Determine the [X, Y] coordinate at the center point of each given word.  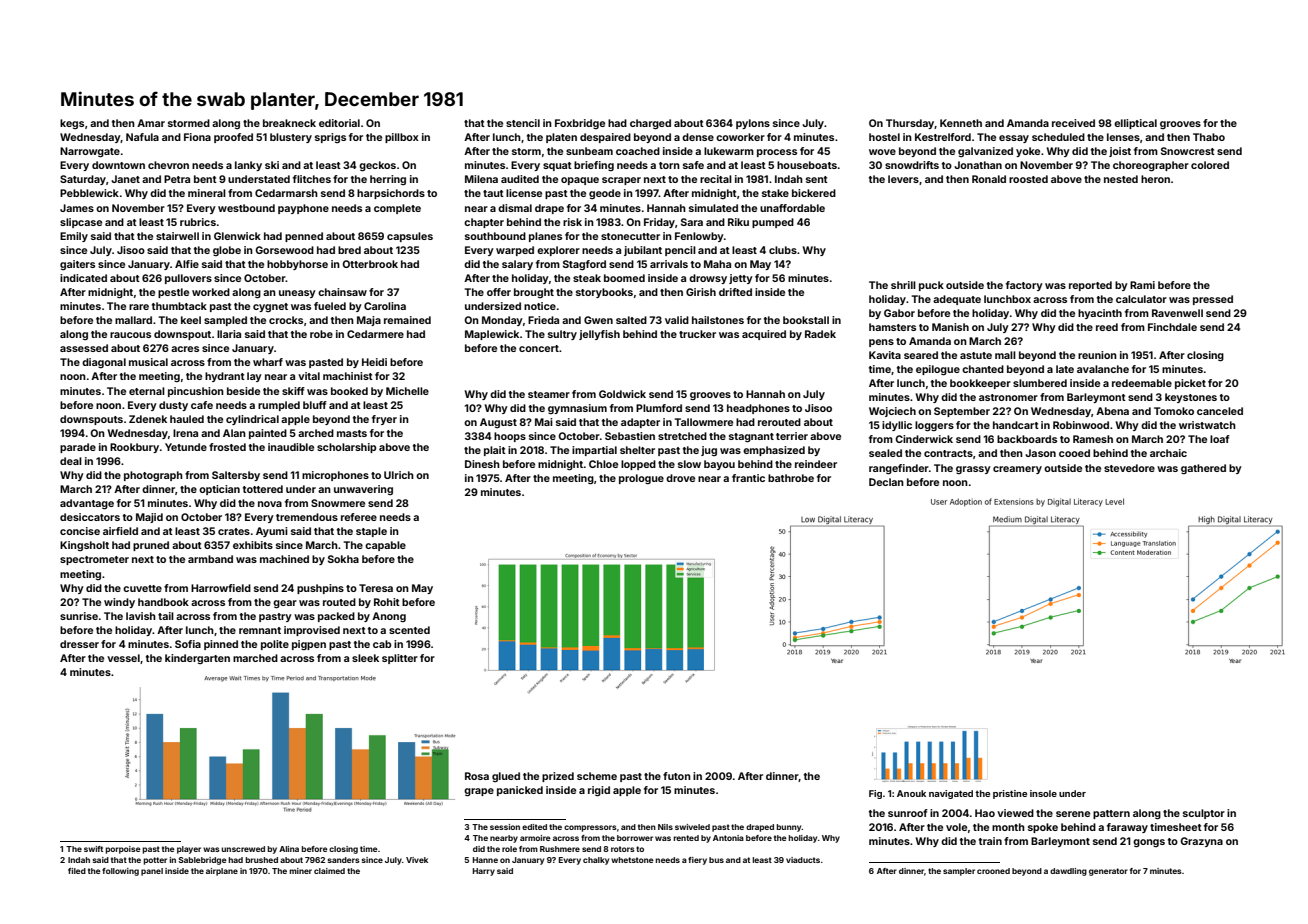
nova [270, 504]
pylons [753, 124]
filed [77, 871]
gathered [1203, 469]
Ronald [989, 179]
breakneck [289, 123]
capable [385, 546]
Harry [484, 872]
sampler [959, 872]
